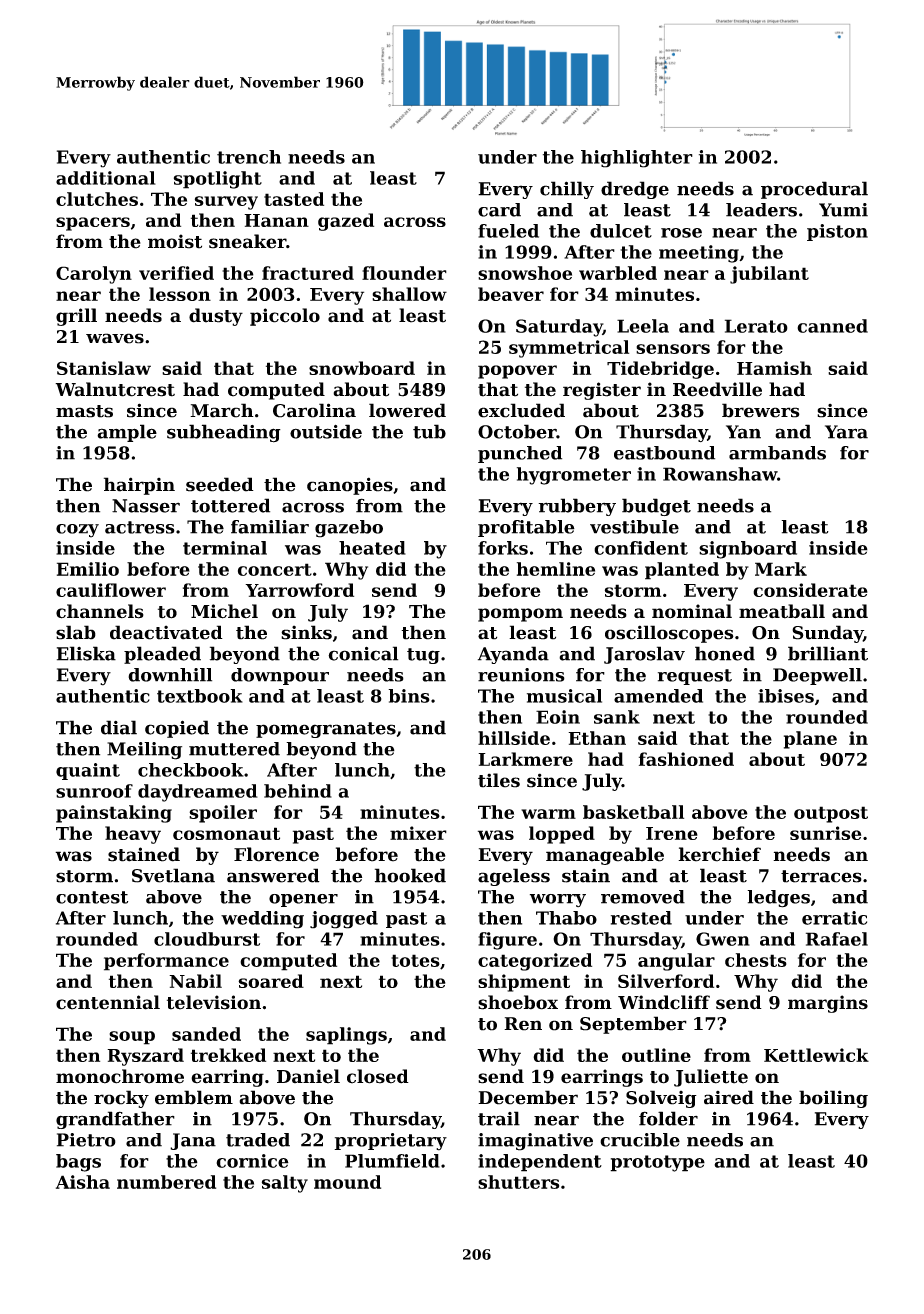 The width and height of the screenshot is (924, 1314). Describe the element at coordinates (362, 368) in the screenshot. I see `snowboard` at that location.
